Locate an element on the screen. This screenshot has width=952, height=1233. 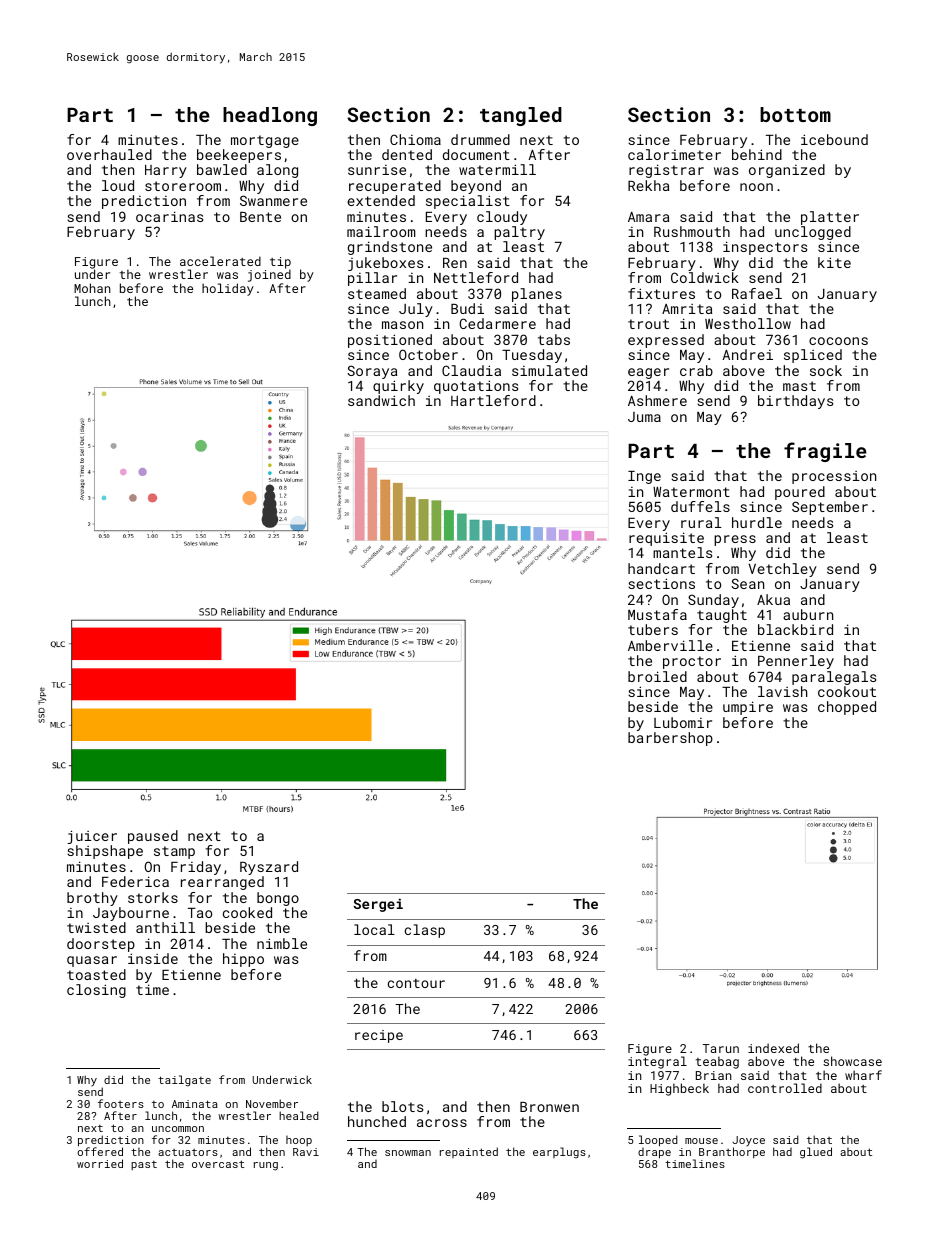
sandwich is located at coordinates (381, 400).
